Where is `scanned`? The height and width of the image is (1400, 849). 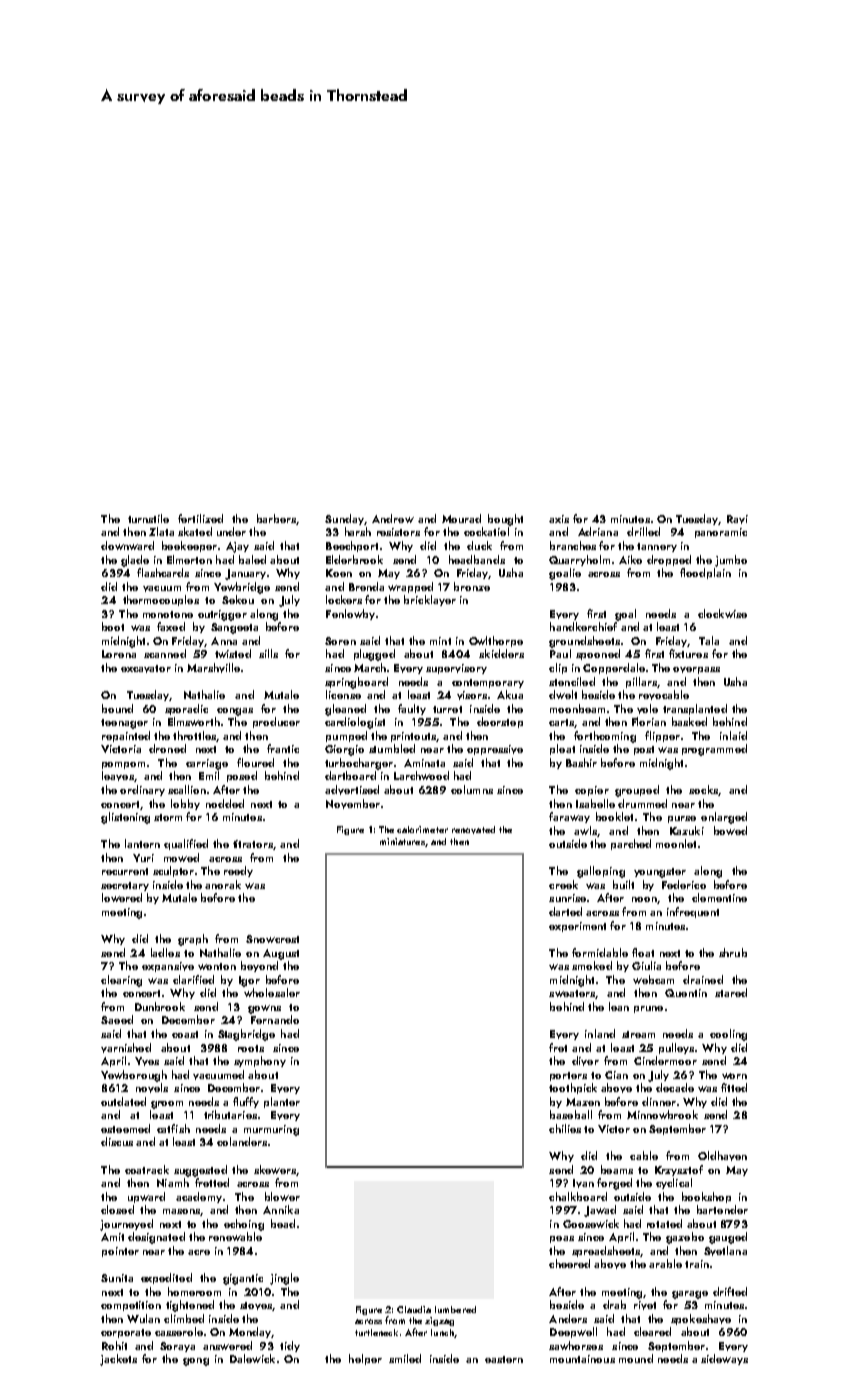 scanned is located at coordinates (165, 653).
